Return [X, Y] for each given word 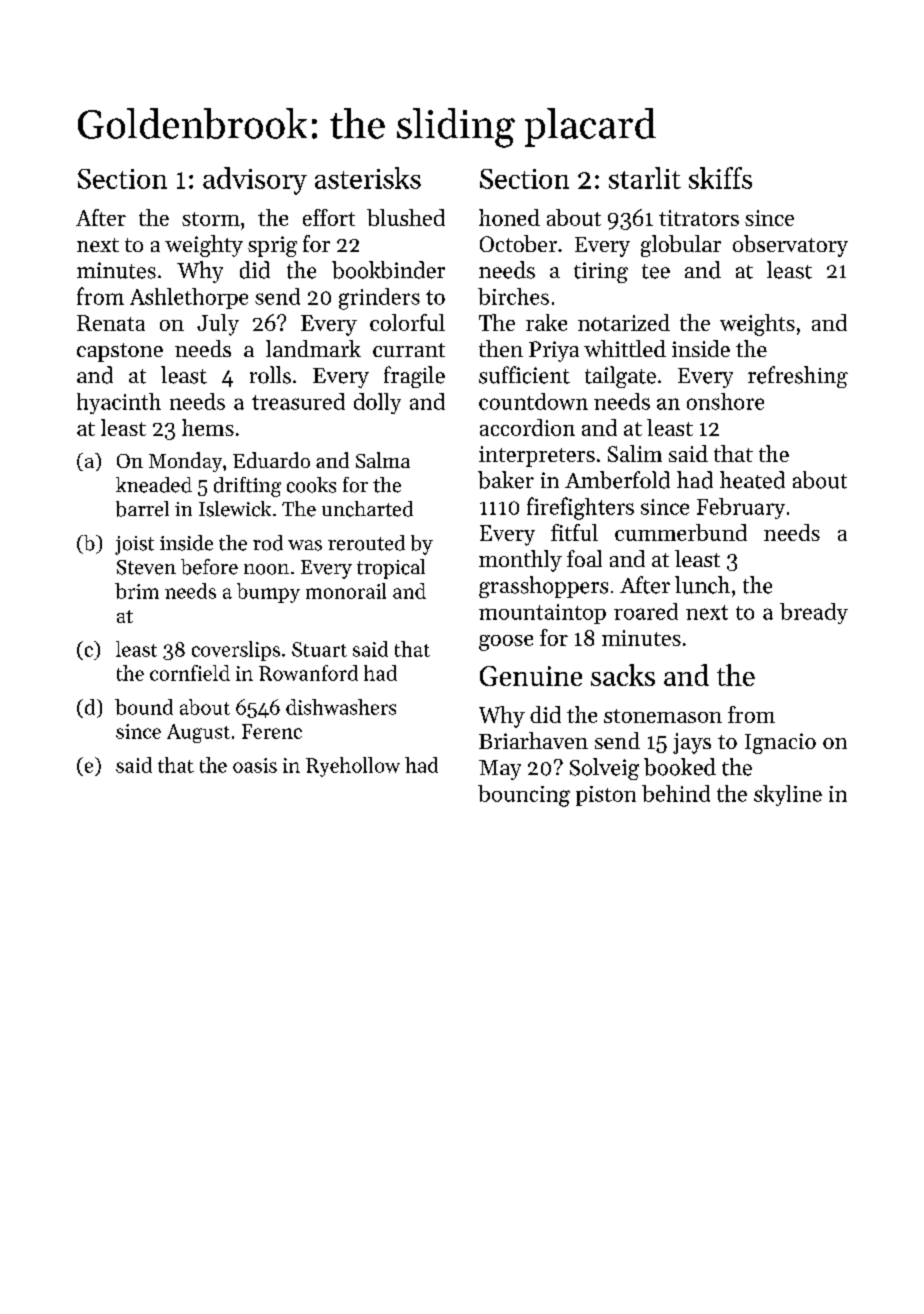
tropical [391, 569]
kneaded [154, 485]
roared [646, 611]
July [218, 325]
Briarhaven [533, 740]
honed [509, 217]
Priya [554, 351]
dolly [377, 403]
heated [752, 480]
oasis [255, 765]
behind [676, 793]
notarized [624, 322]
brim [137, 591]
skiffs [720, 178]
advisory [255, 181]
